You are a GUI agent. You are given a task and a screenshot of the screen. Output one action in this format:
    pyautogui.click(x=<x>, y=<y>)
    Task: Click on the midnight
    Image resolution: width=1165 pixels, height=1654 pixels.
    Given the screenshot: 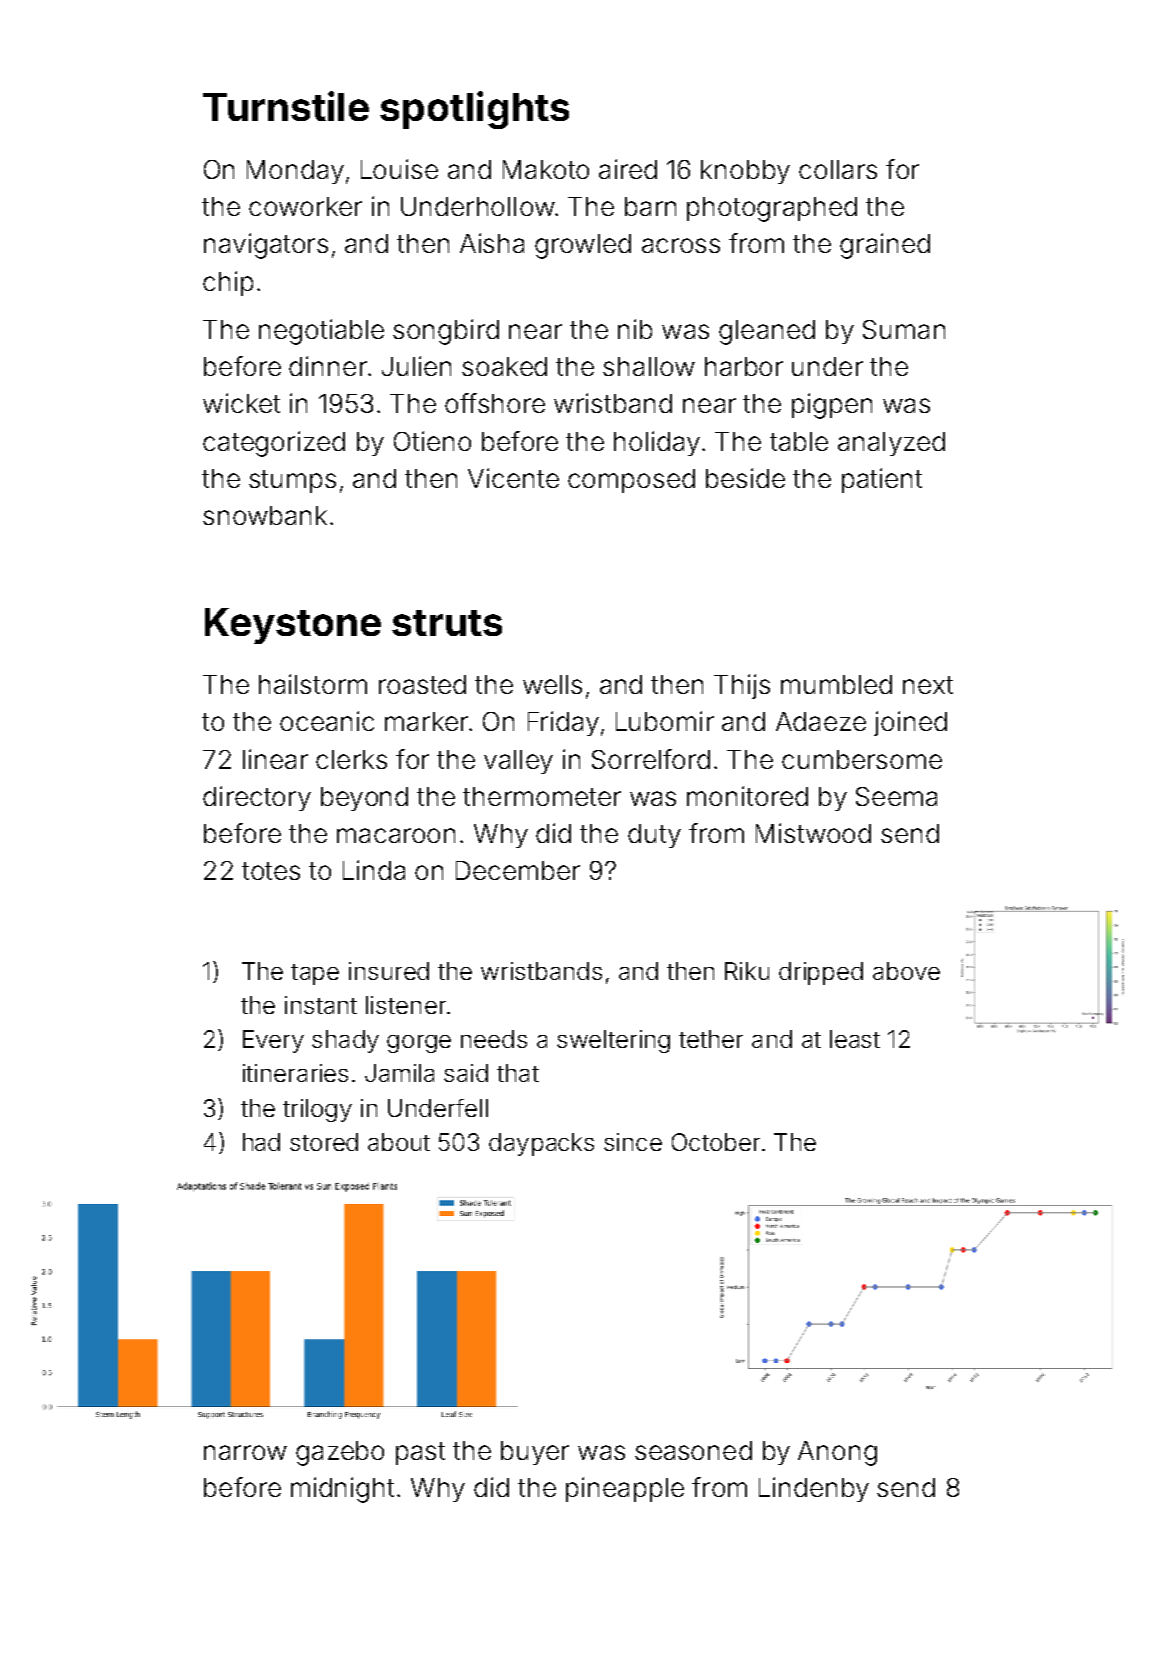 What is the action you would take?
    pyautogui.click(x=342, y=1490)
